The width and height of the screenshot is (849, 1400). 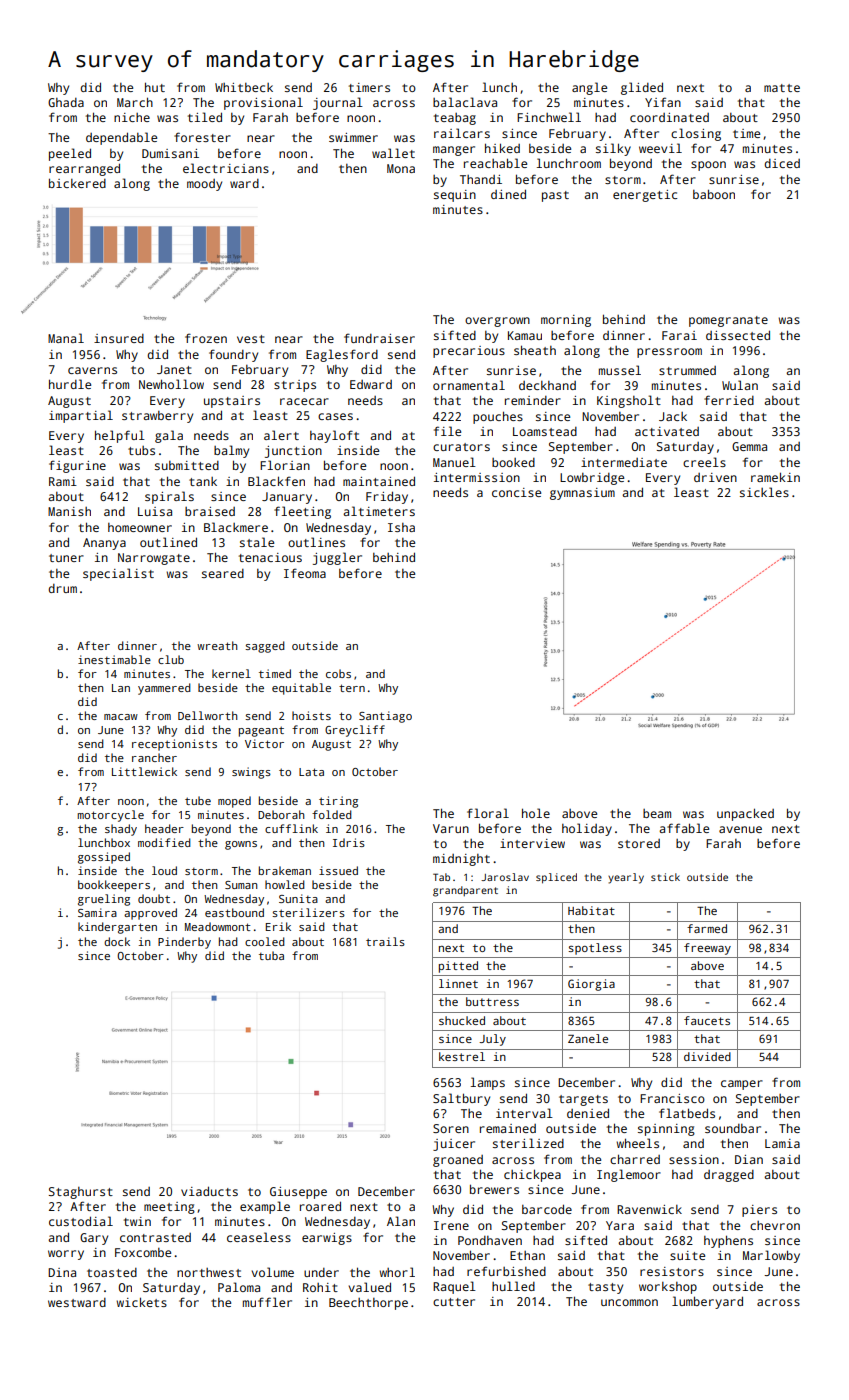 I want to click on floral, so click(x=488, y=813).
